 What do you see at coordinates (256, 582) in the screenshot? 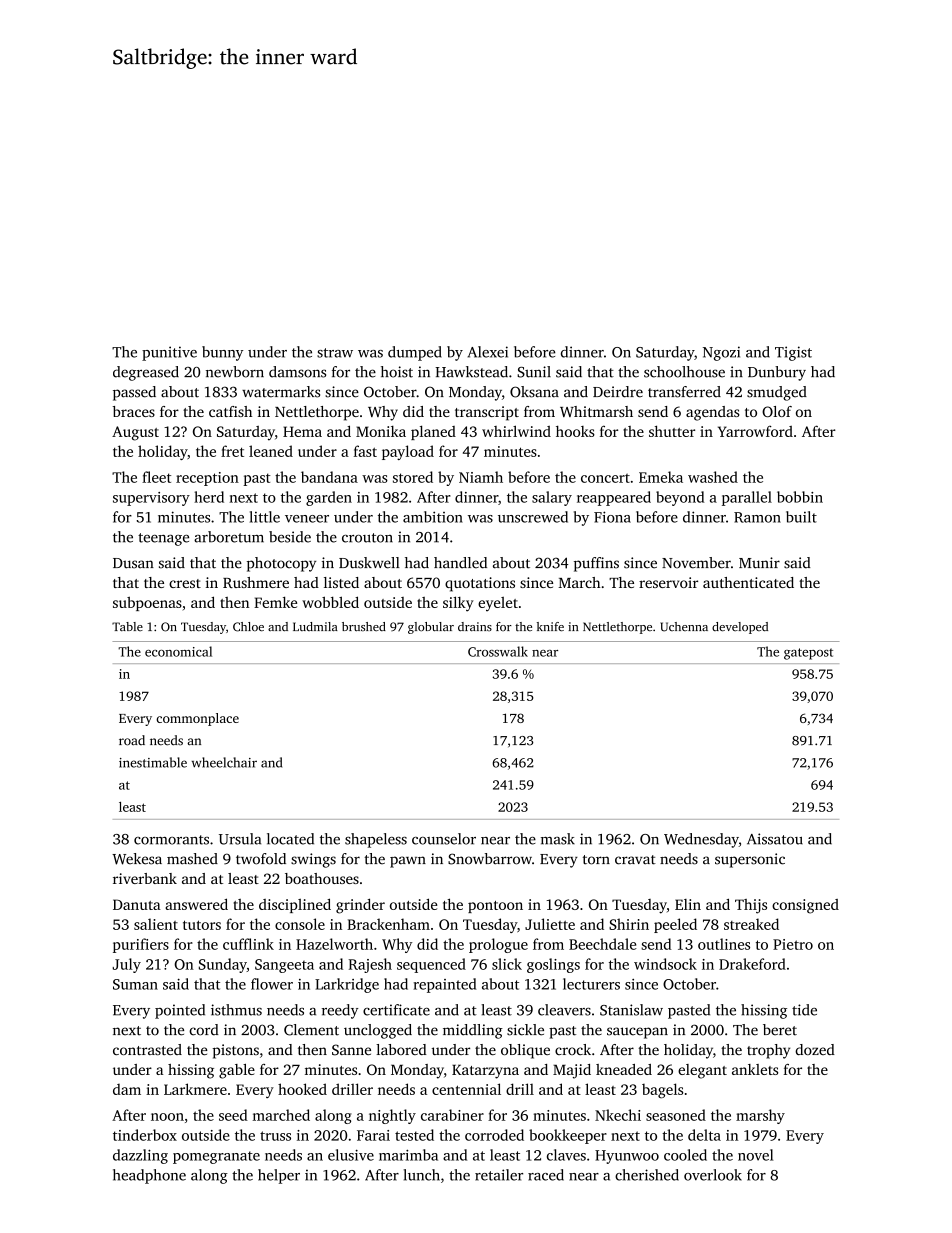
I see `Rushmere` at bounding box center [256, 582].
